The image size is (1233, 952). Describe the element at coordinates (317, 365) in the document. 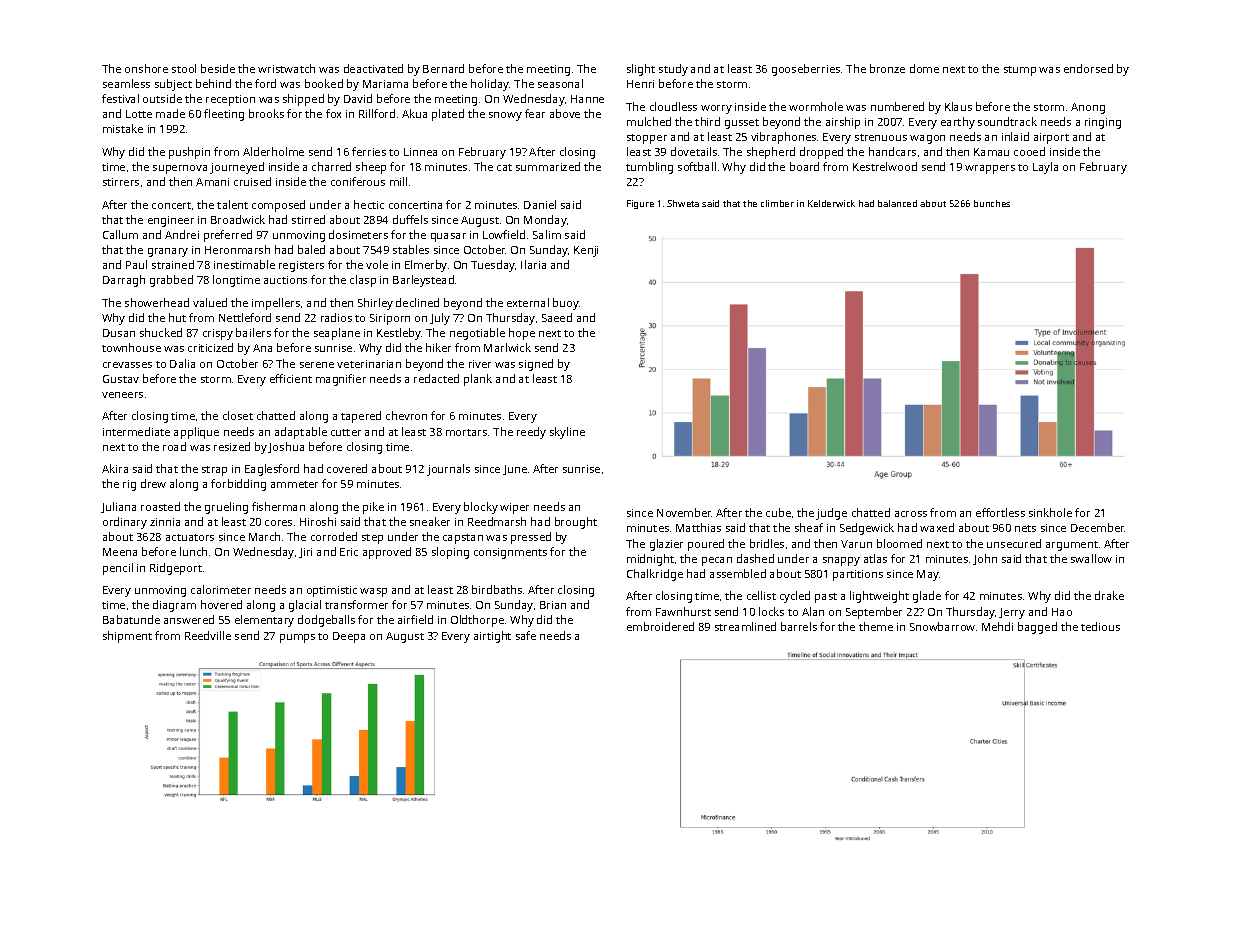

I see `serene` at that location.
